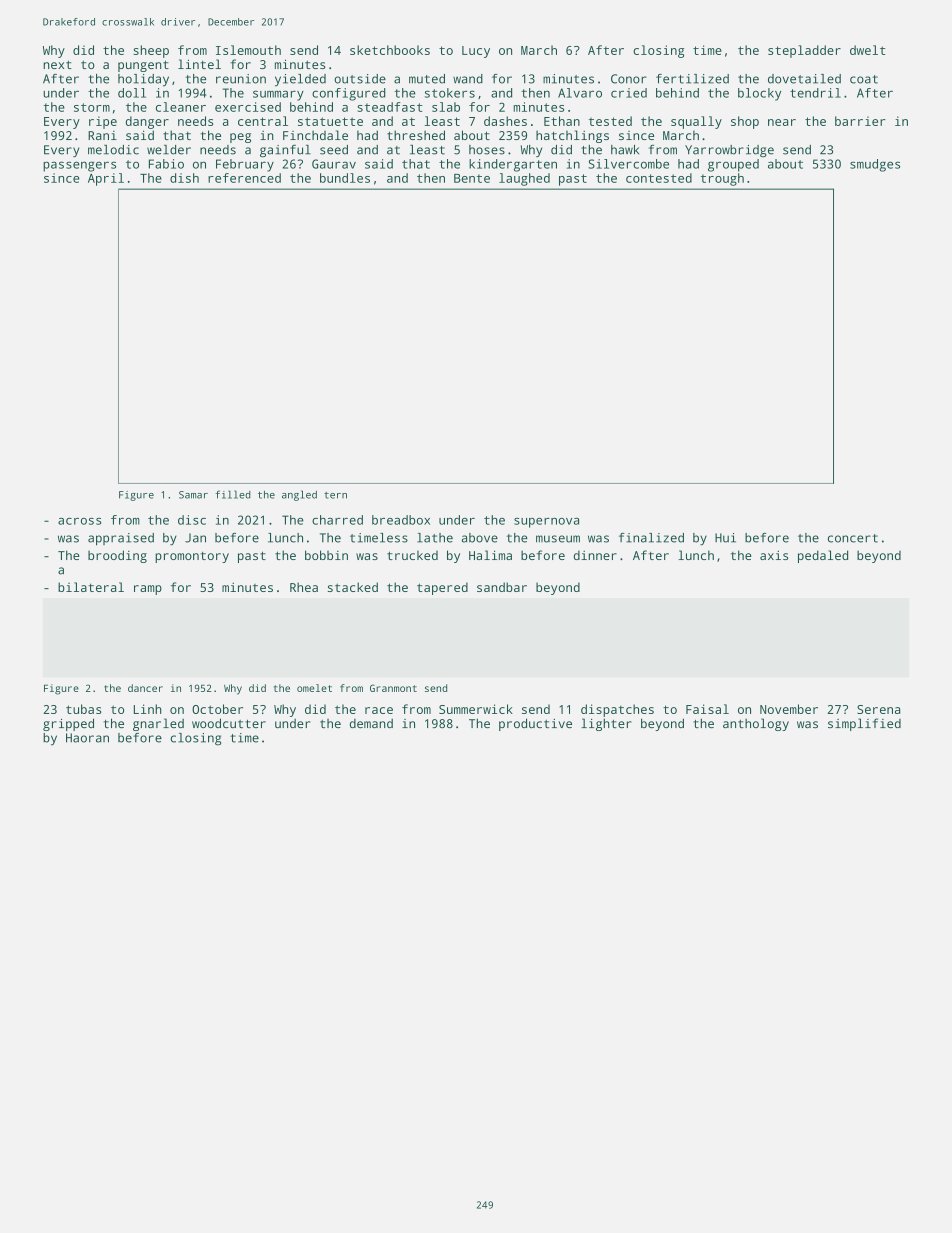  I want to click on barrier, so click(860, 121).
